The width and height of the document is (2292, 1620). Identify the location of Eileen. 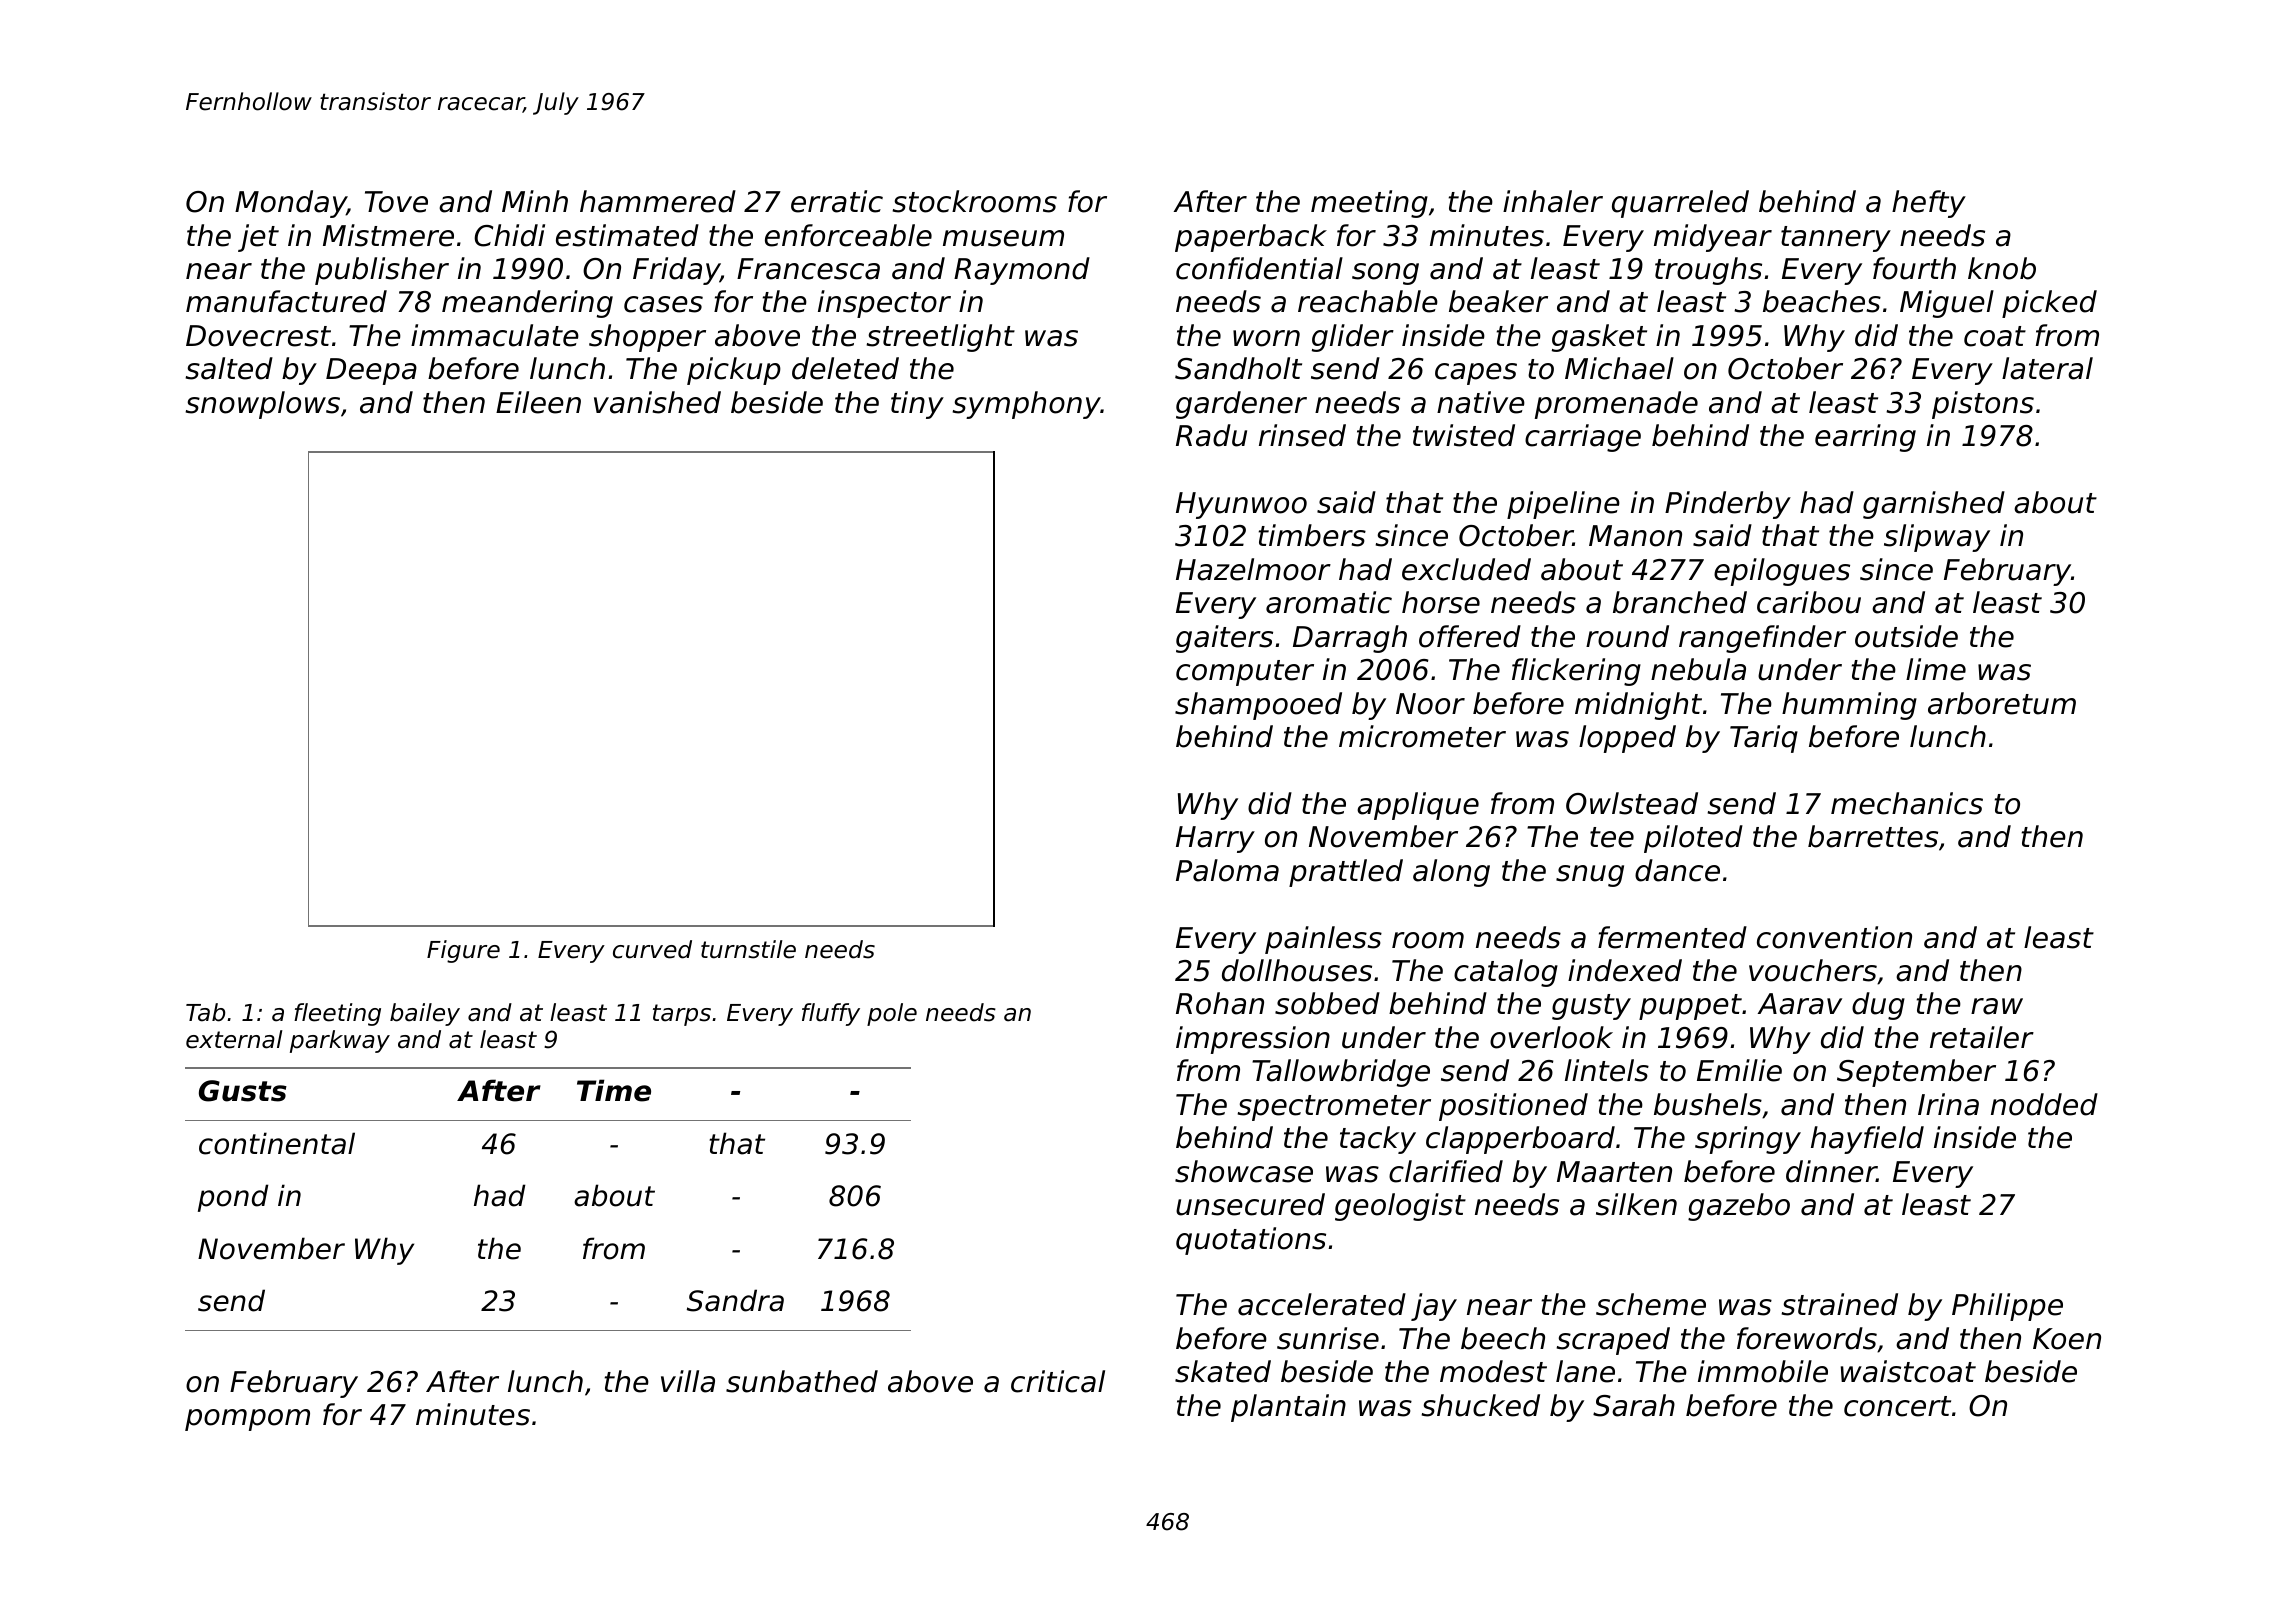
(538, 402).
